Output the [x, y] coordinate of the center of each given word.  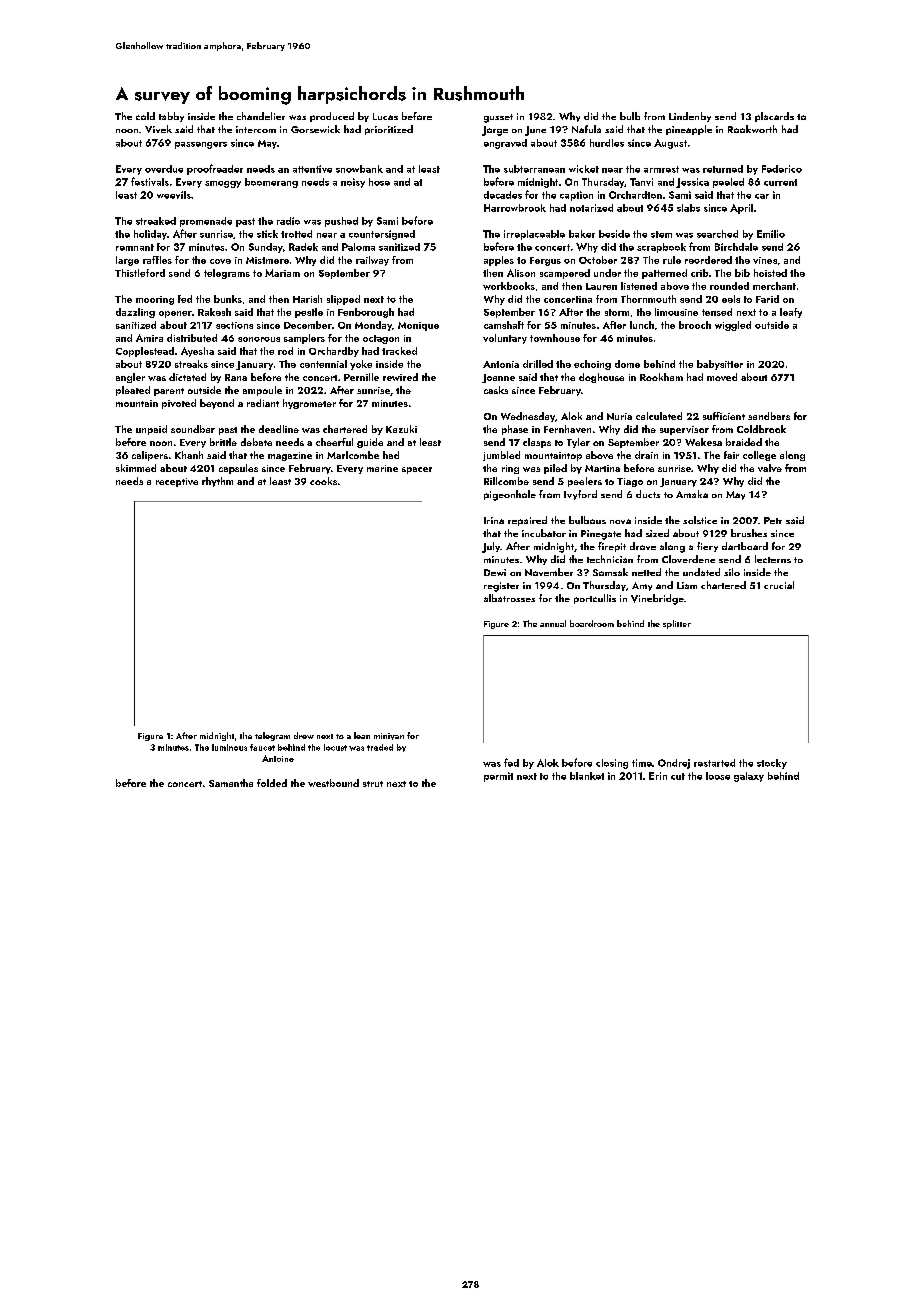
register [501, 587]
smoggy [223, 184]
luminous [229, 747]
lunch [642, 325]
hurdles [607, 143]
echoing [592, 365]
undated [701, 572]
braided [744, 442]
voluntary [505, 339]
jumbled [501, 456]
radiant [263, 403]
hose [379, 182]
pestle [309, 313]
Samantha [231, 783]
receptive [177, 482]
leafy [791, 313]
